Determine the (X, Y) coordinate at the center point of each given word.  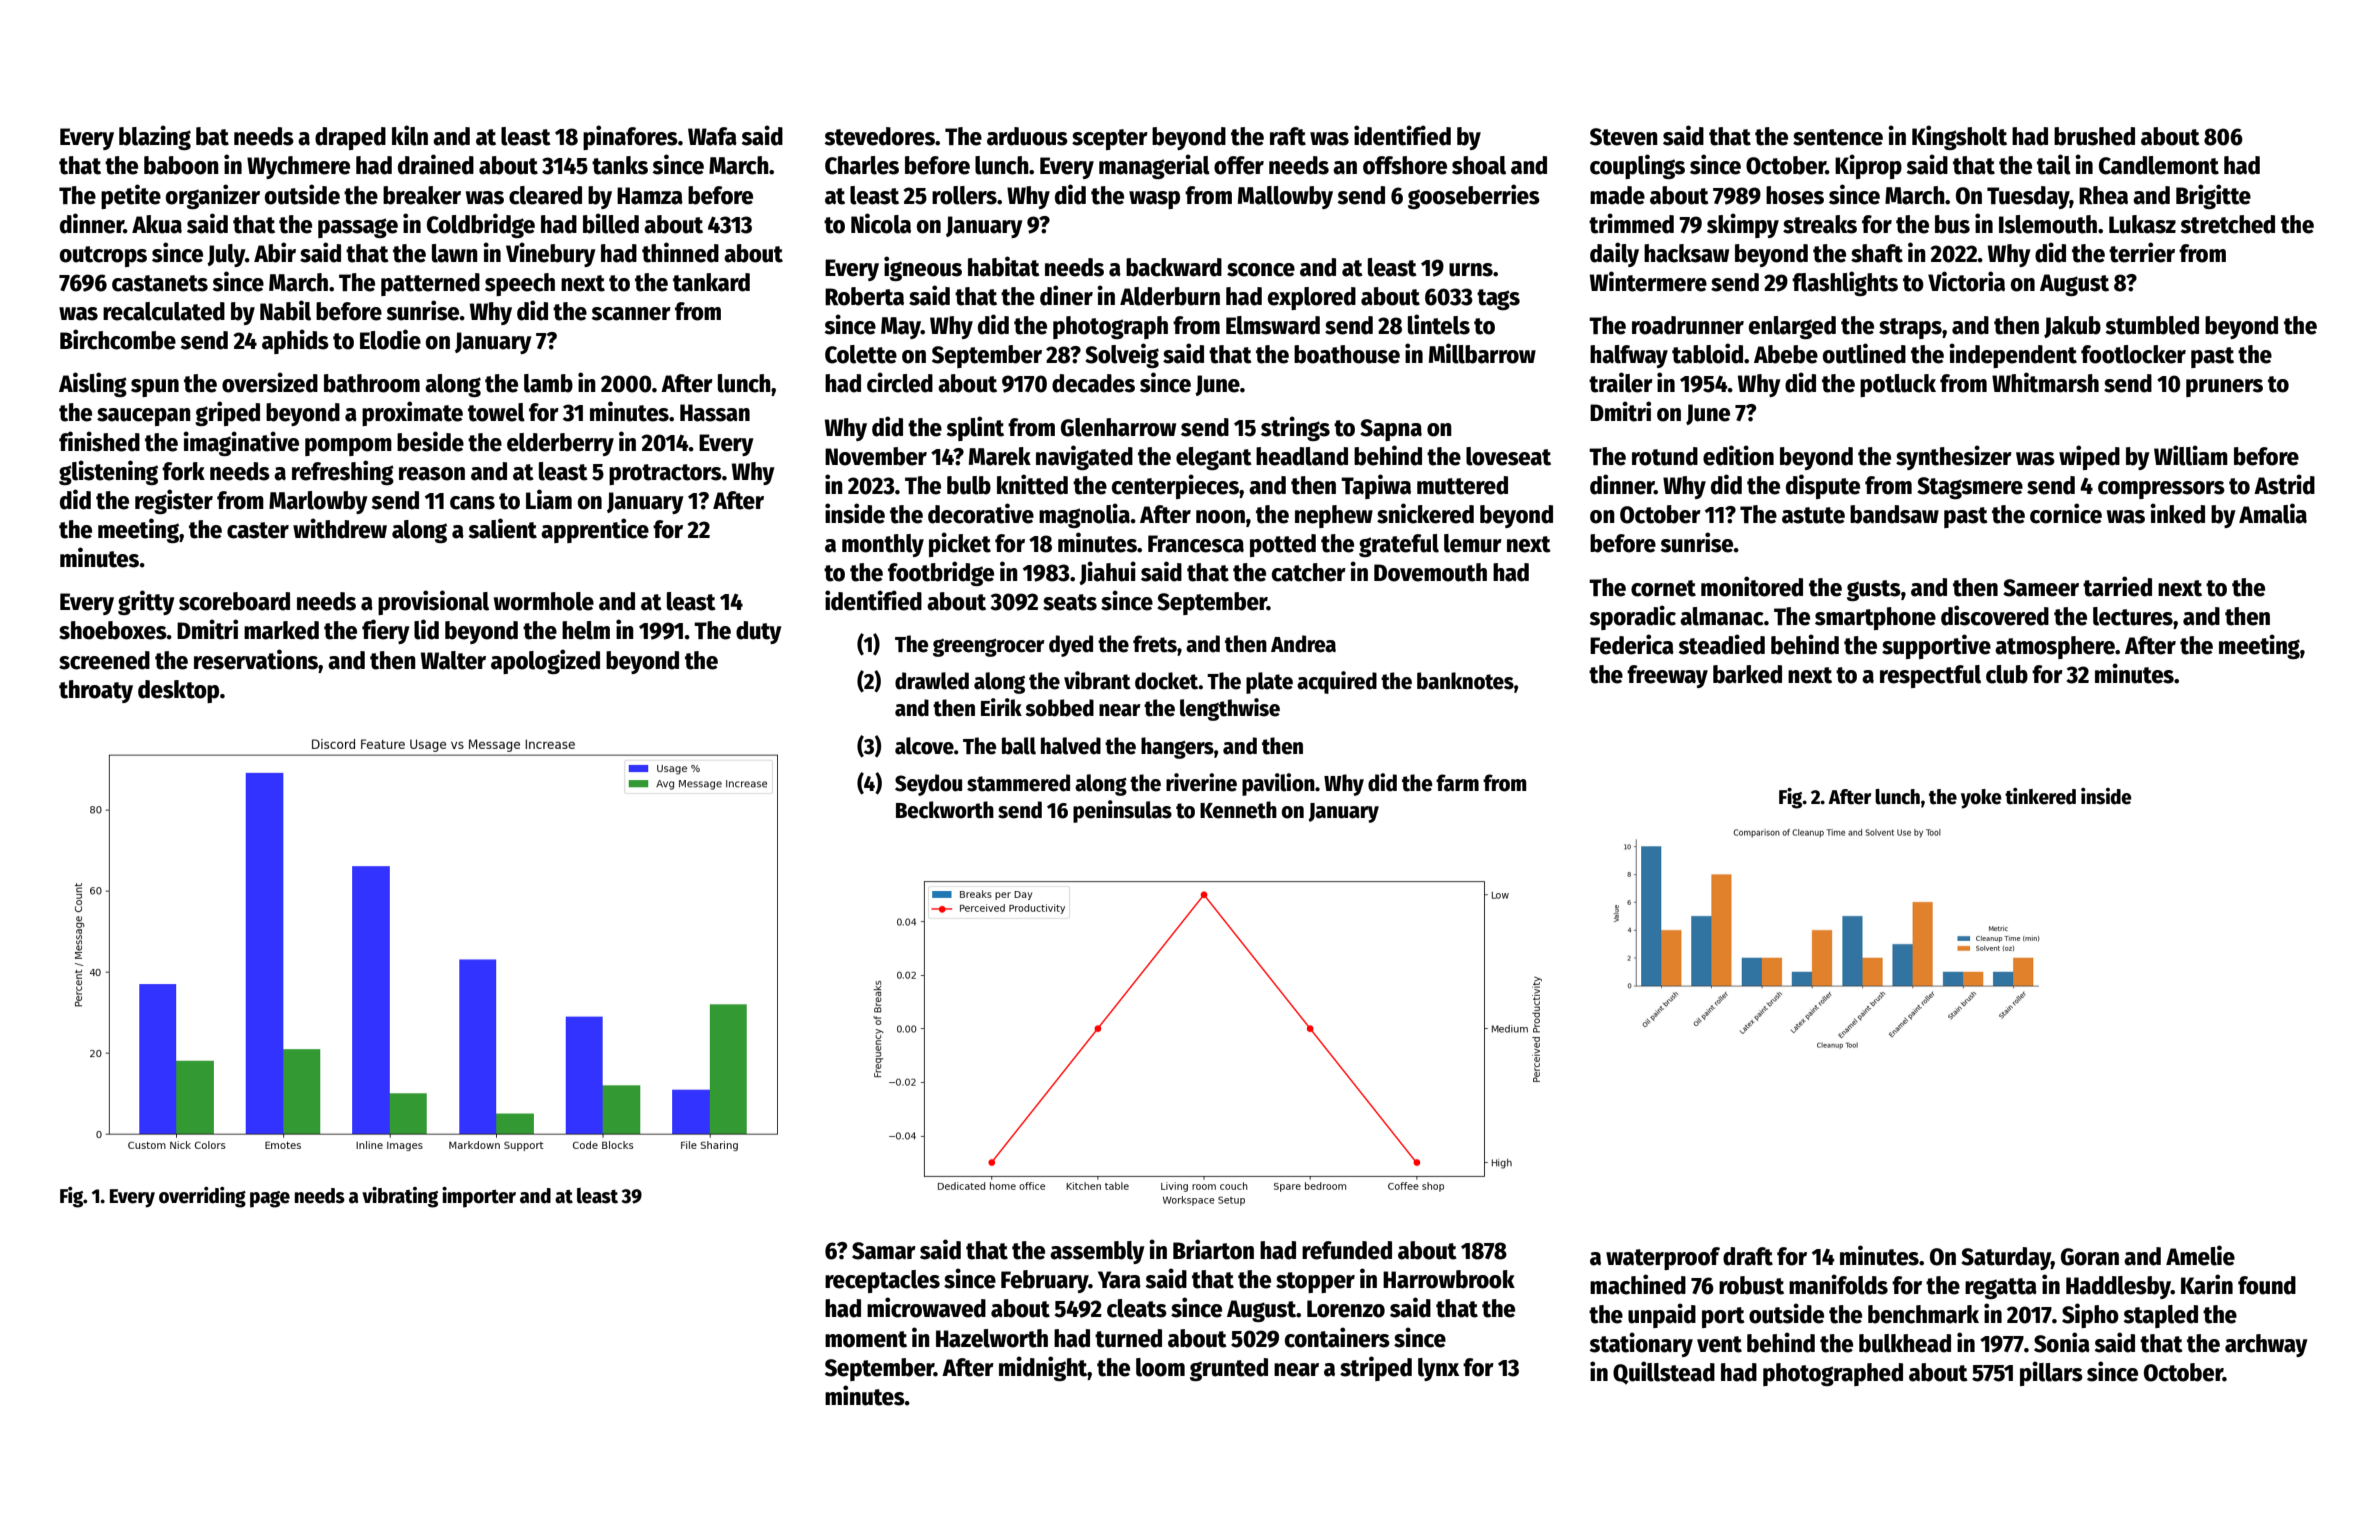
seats (1070, 602)
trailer (1621, 382)
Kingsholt (1959, 137)
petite (131, 196)
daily (1614, 254)
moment (866, 1339)
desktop (178, 691)
